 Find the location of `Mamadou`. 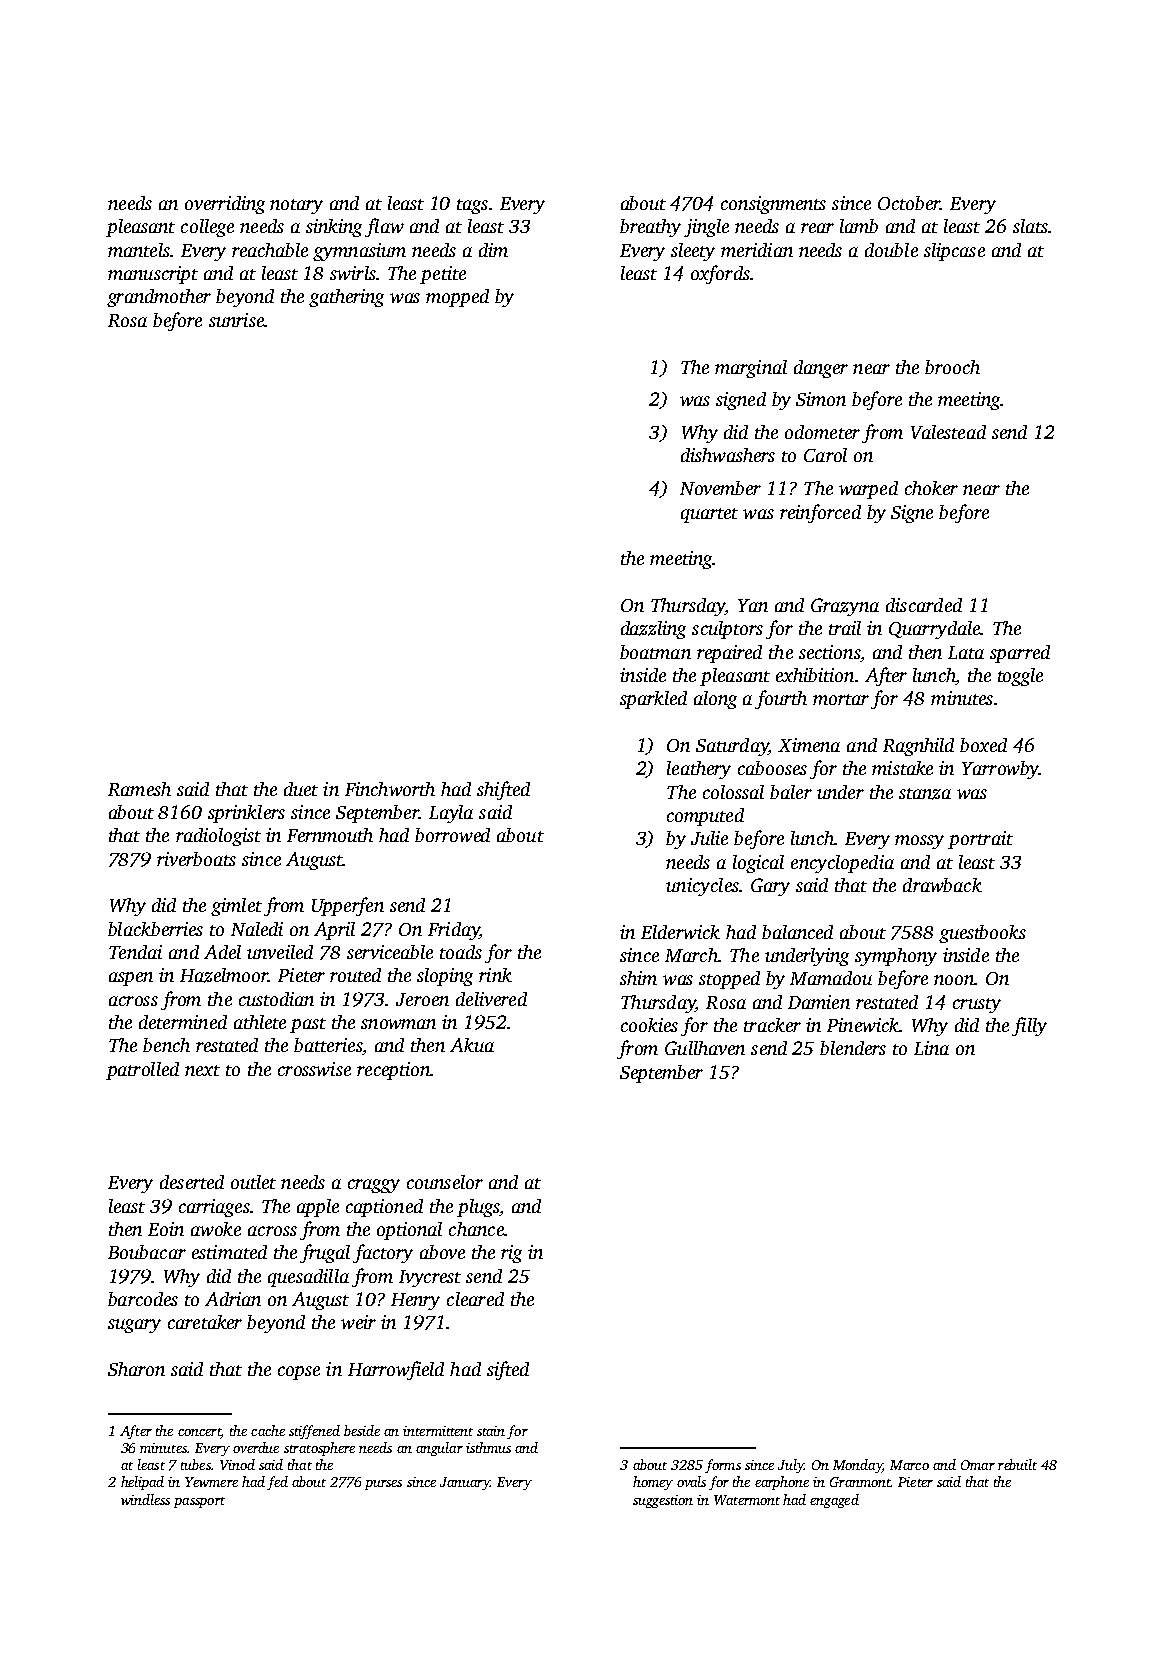

Mamadou is located at coordinates (831, 978).
